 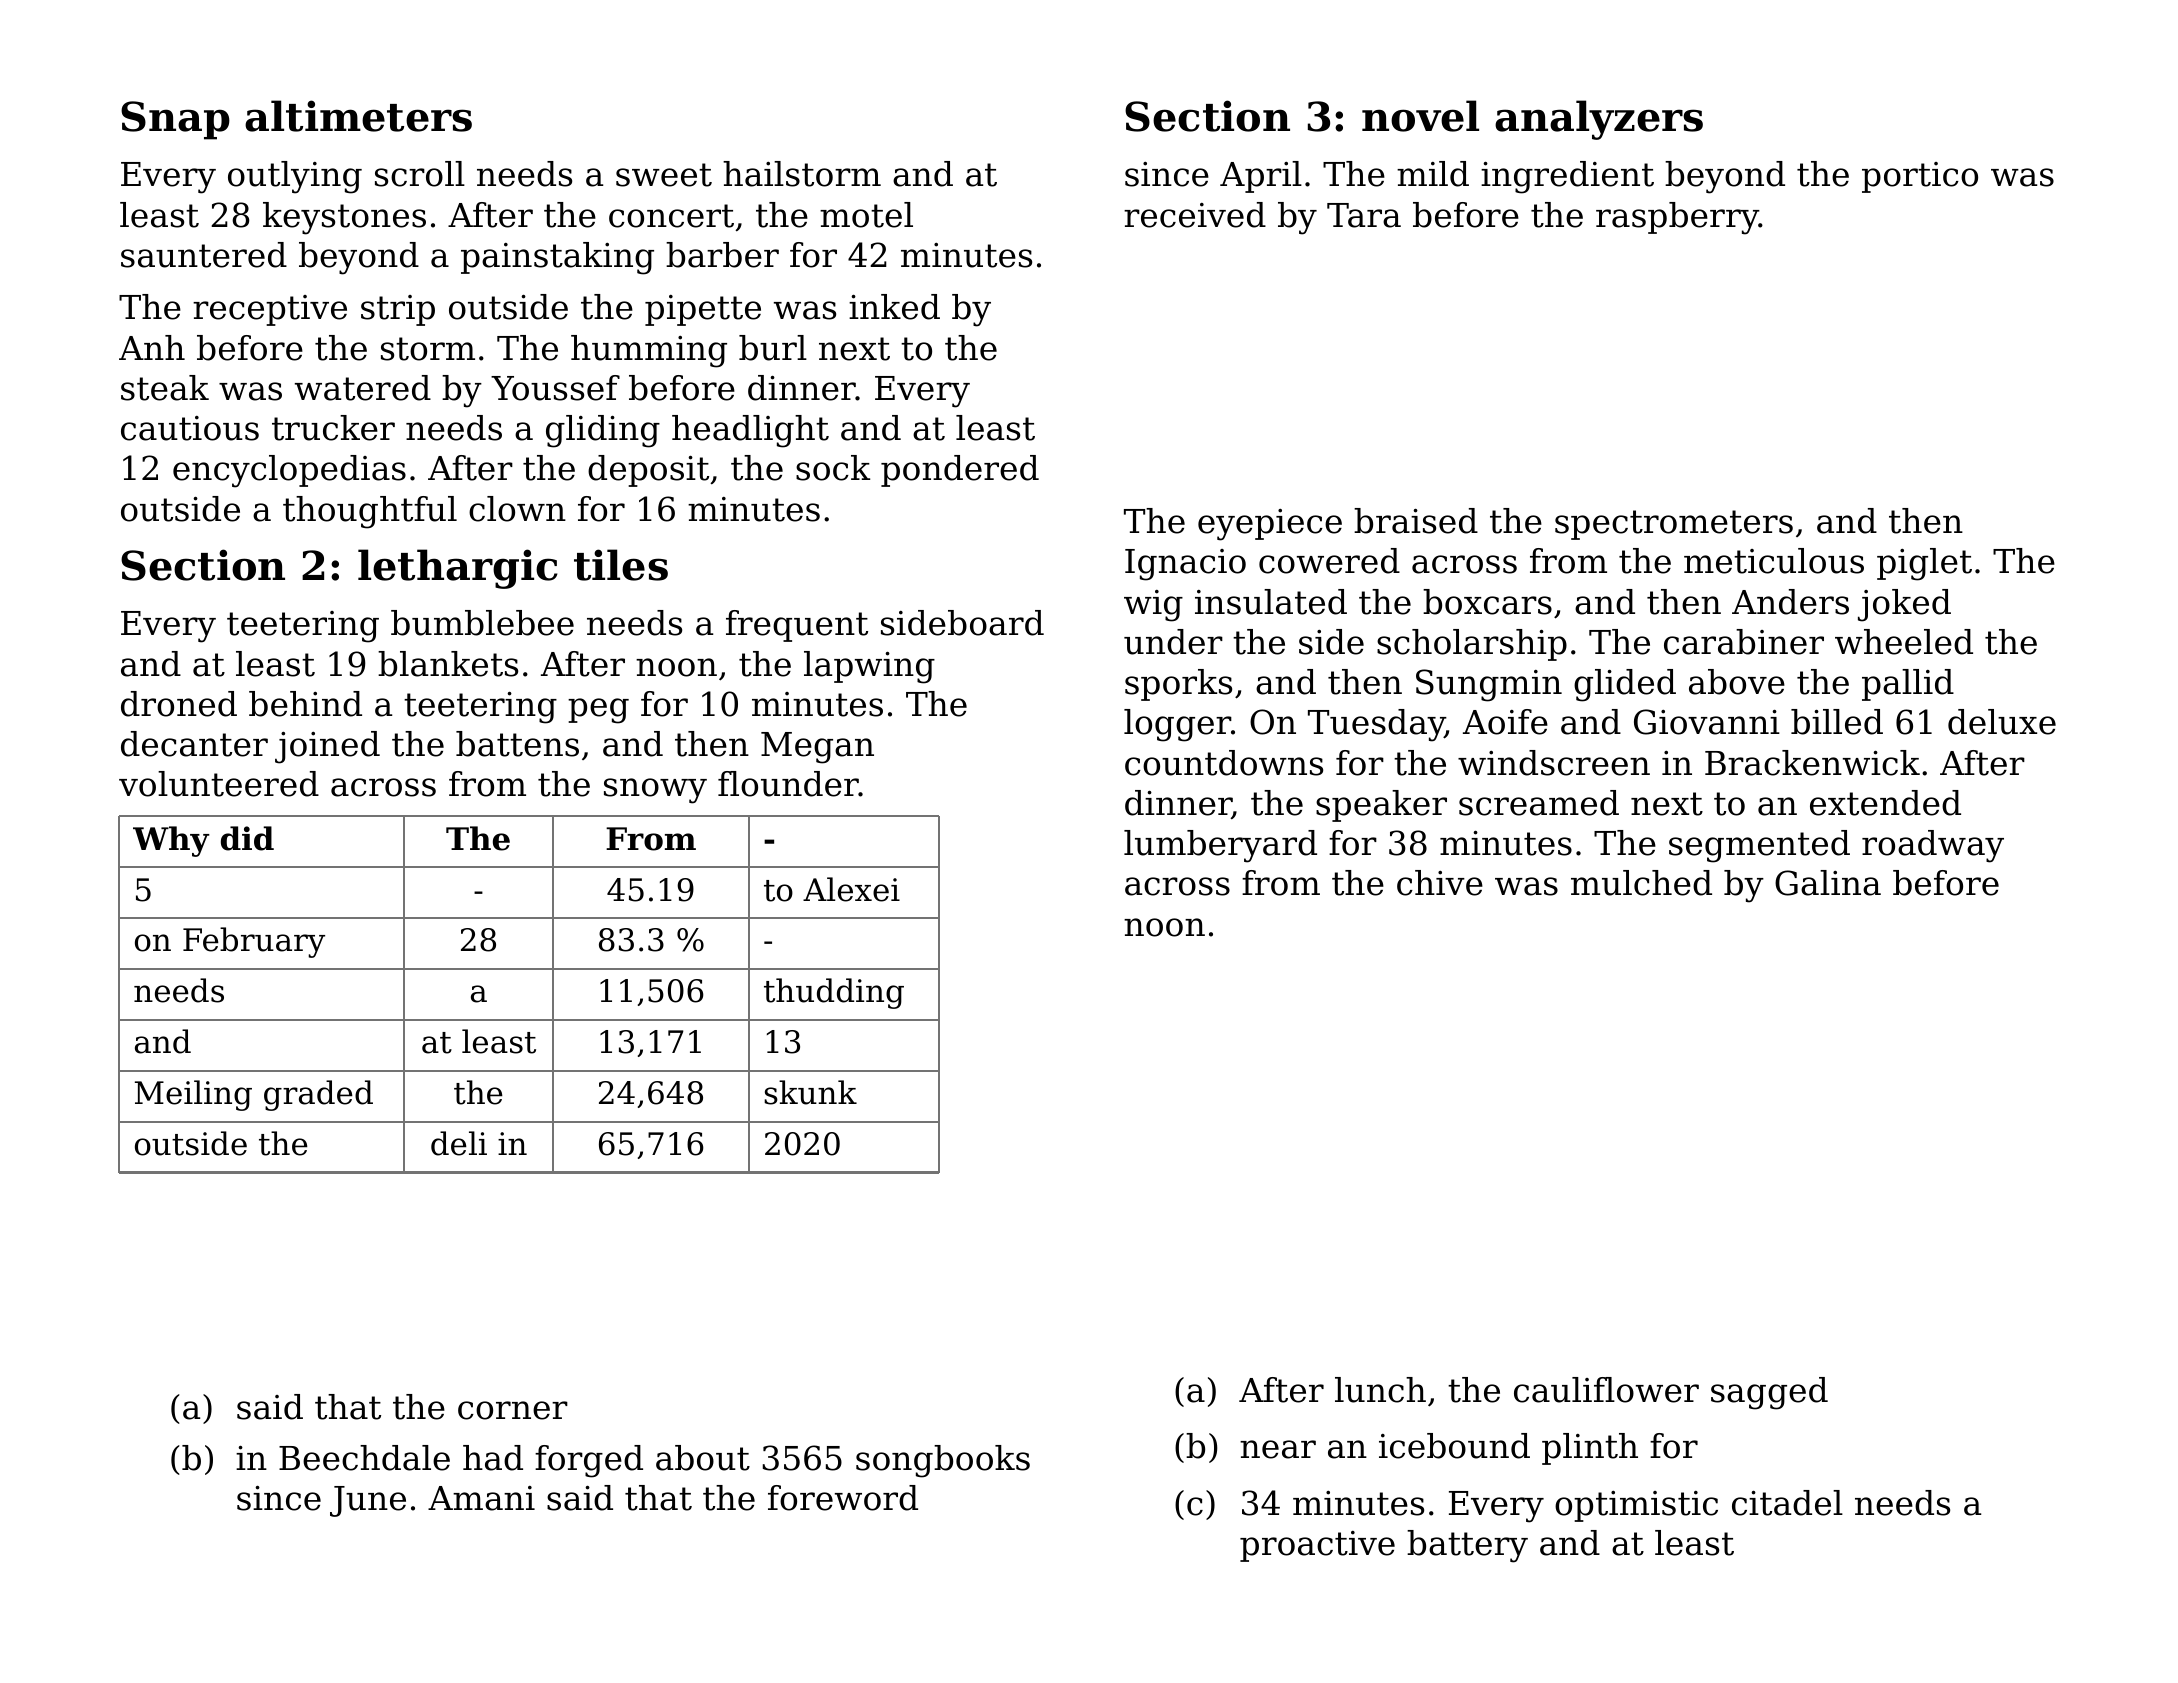 I want to click on skunk, so click(x=810, y=1092).
